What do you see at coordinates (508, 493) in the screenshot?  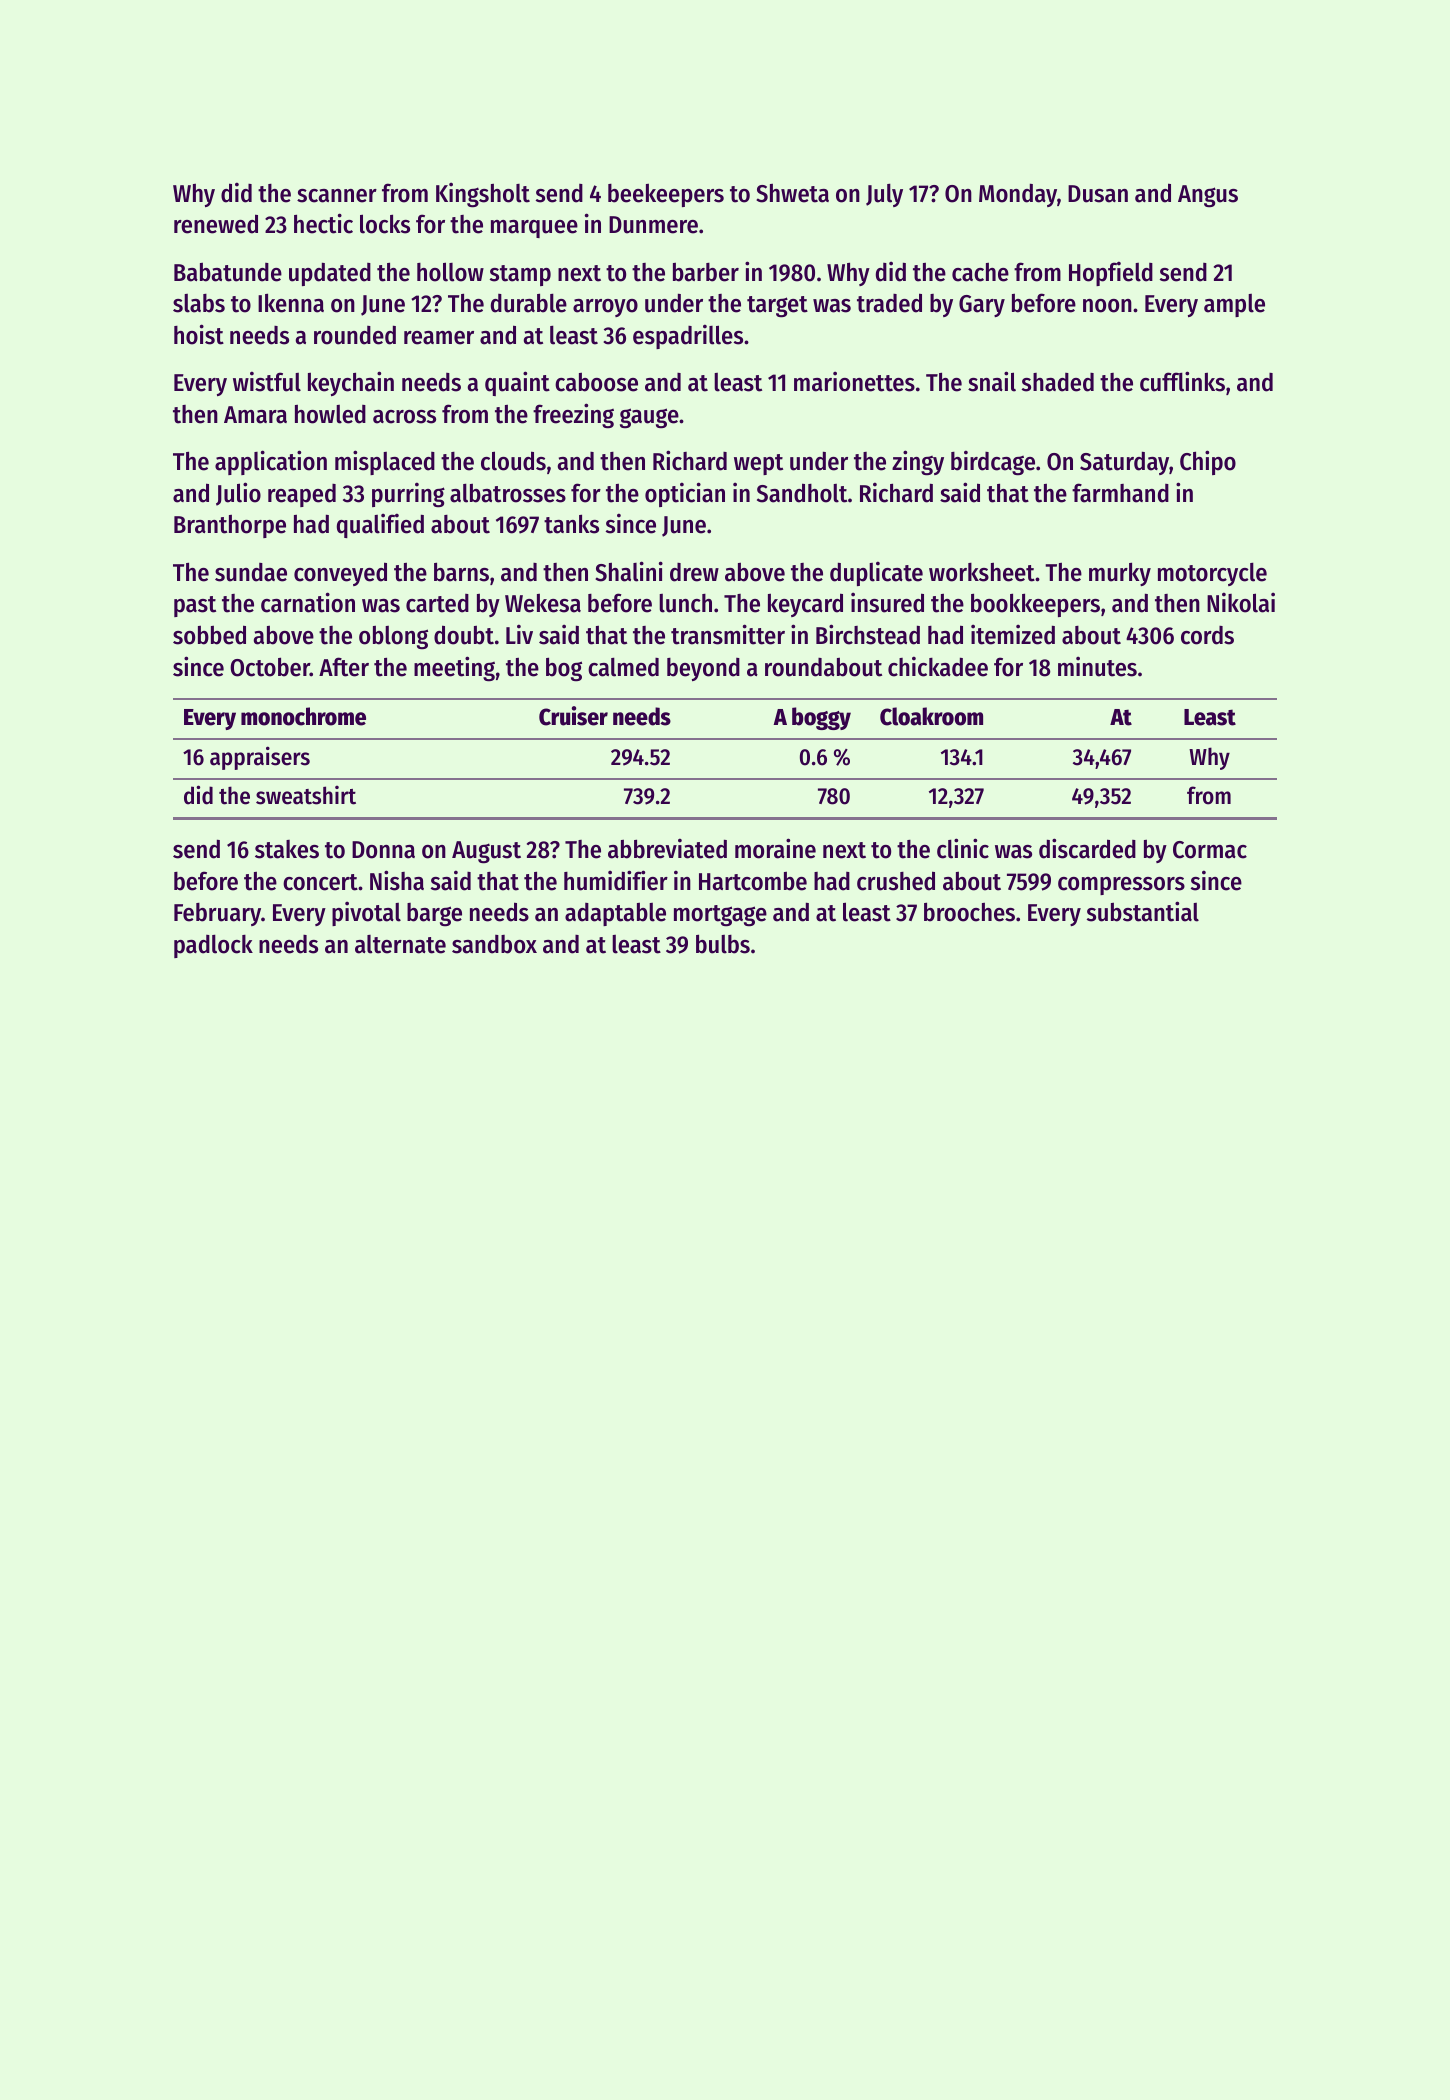 I see `albatrosses` at bounding box center [508, 493].
